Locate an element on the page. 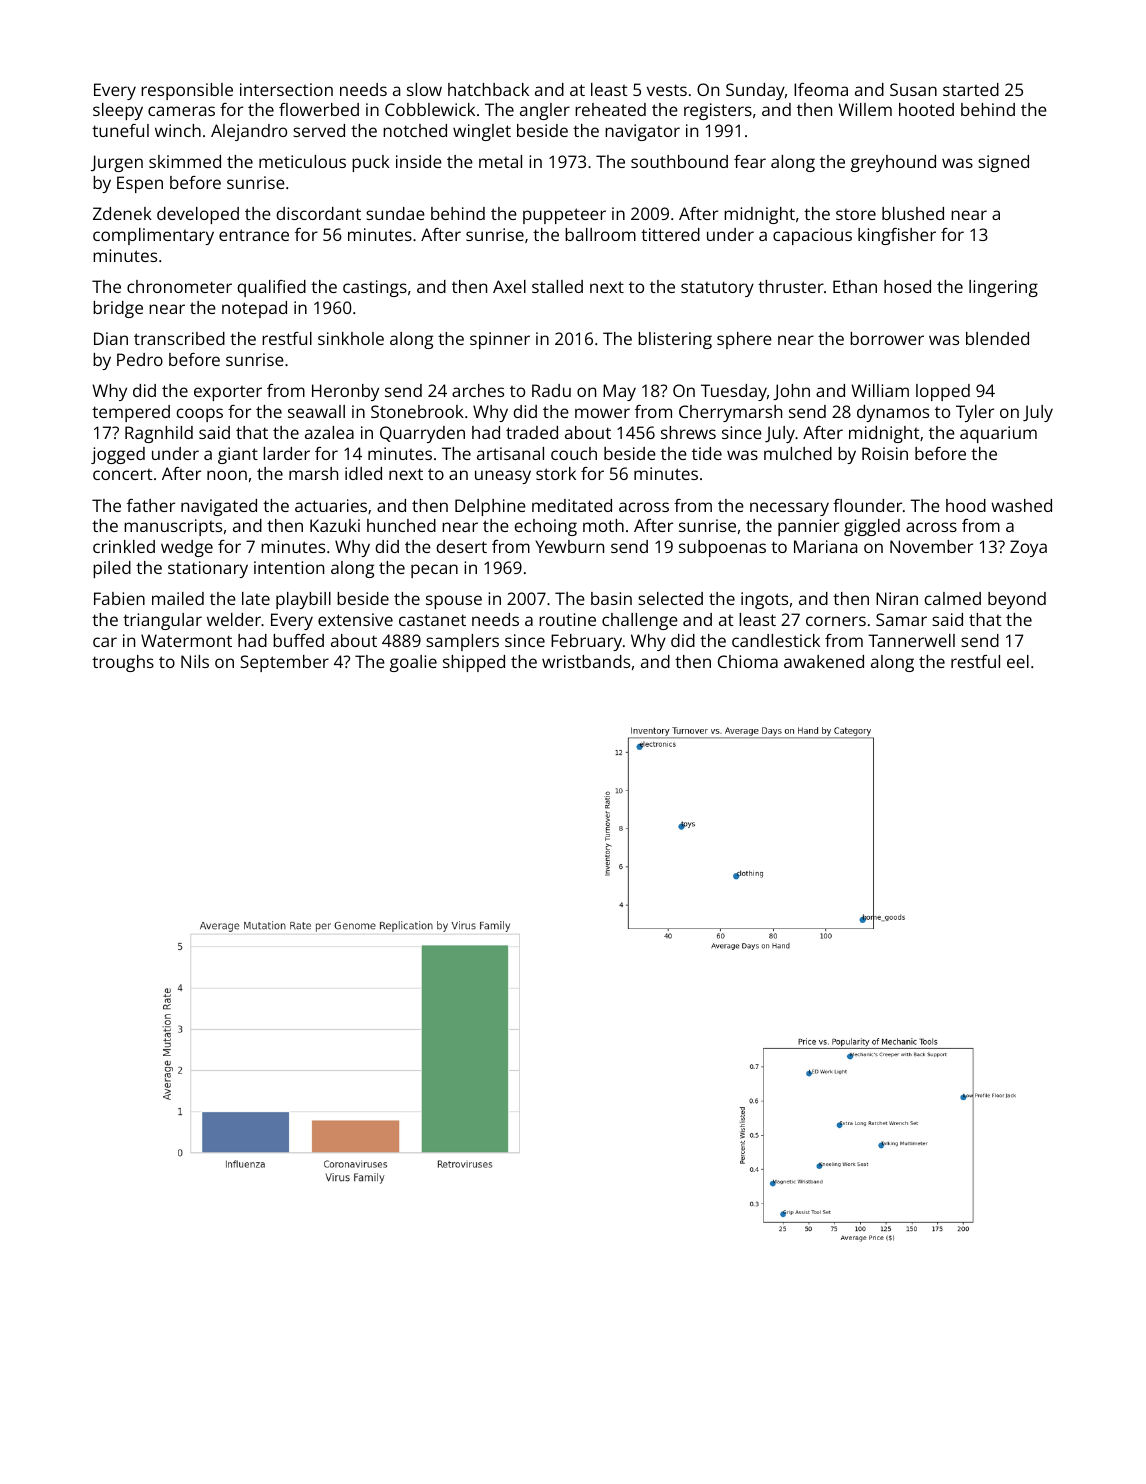  vests is located at coordinates (667, 90).
